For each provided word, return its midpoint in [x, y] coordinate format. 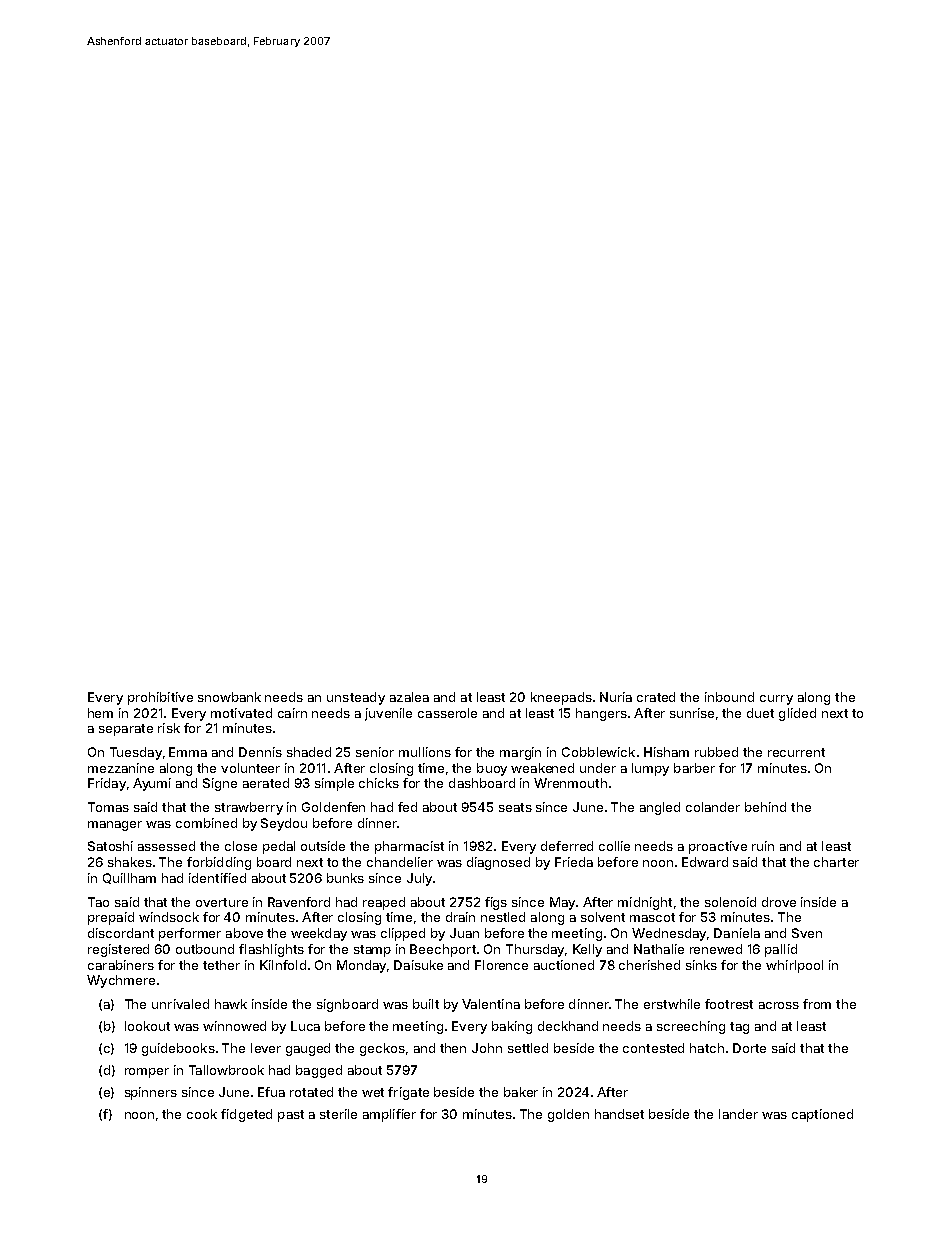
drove [779, 902]
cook [202, 1114]
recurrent [796, 752]
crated [656, 697]
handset [619, 1114]
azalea [409, 697]
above [244, 933]
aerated [266, 783]
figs [496, 903]
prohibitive [160, 698]
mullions [425, 752]
